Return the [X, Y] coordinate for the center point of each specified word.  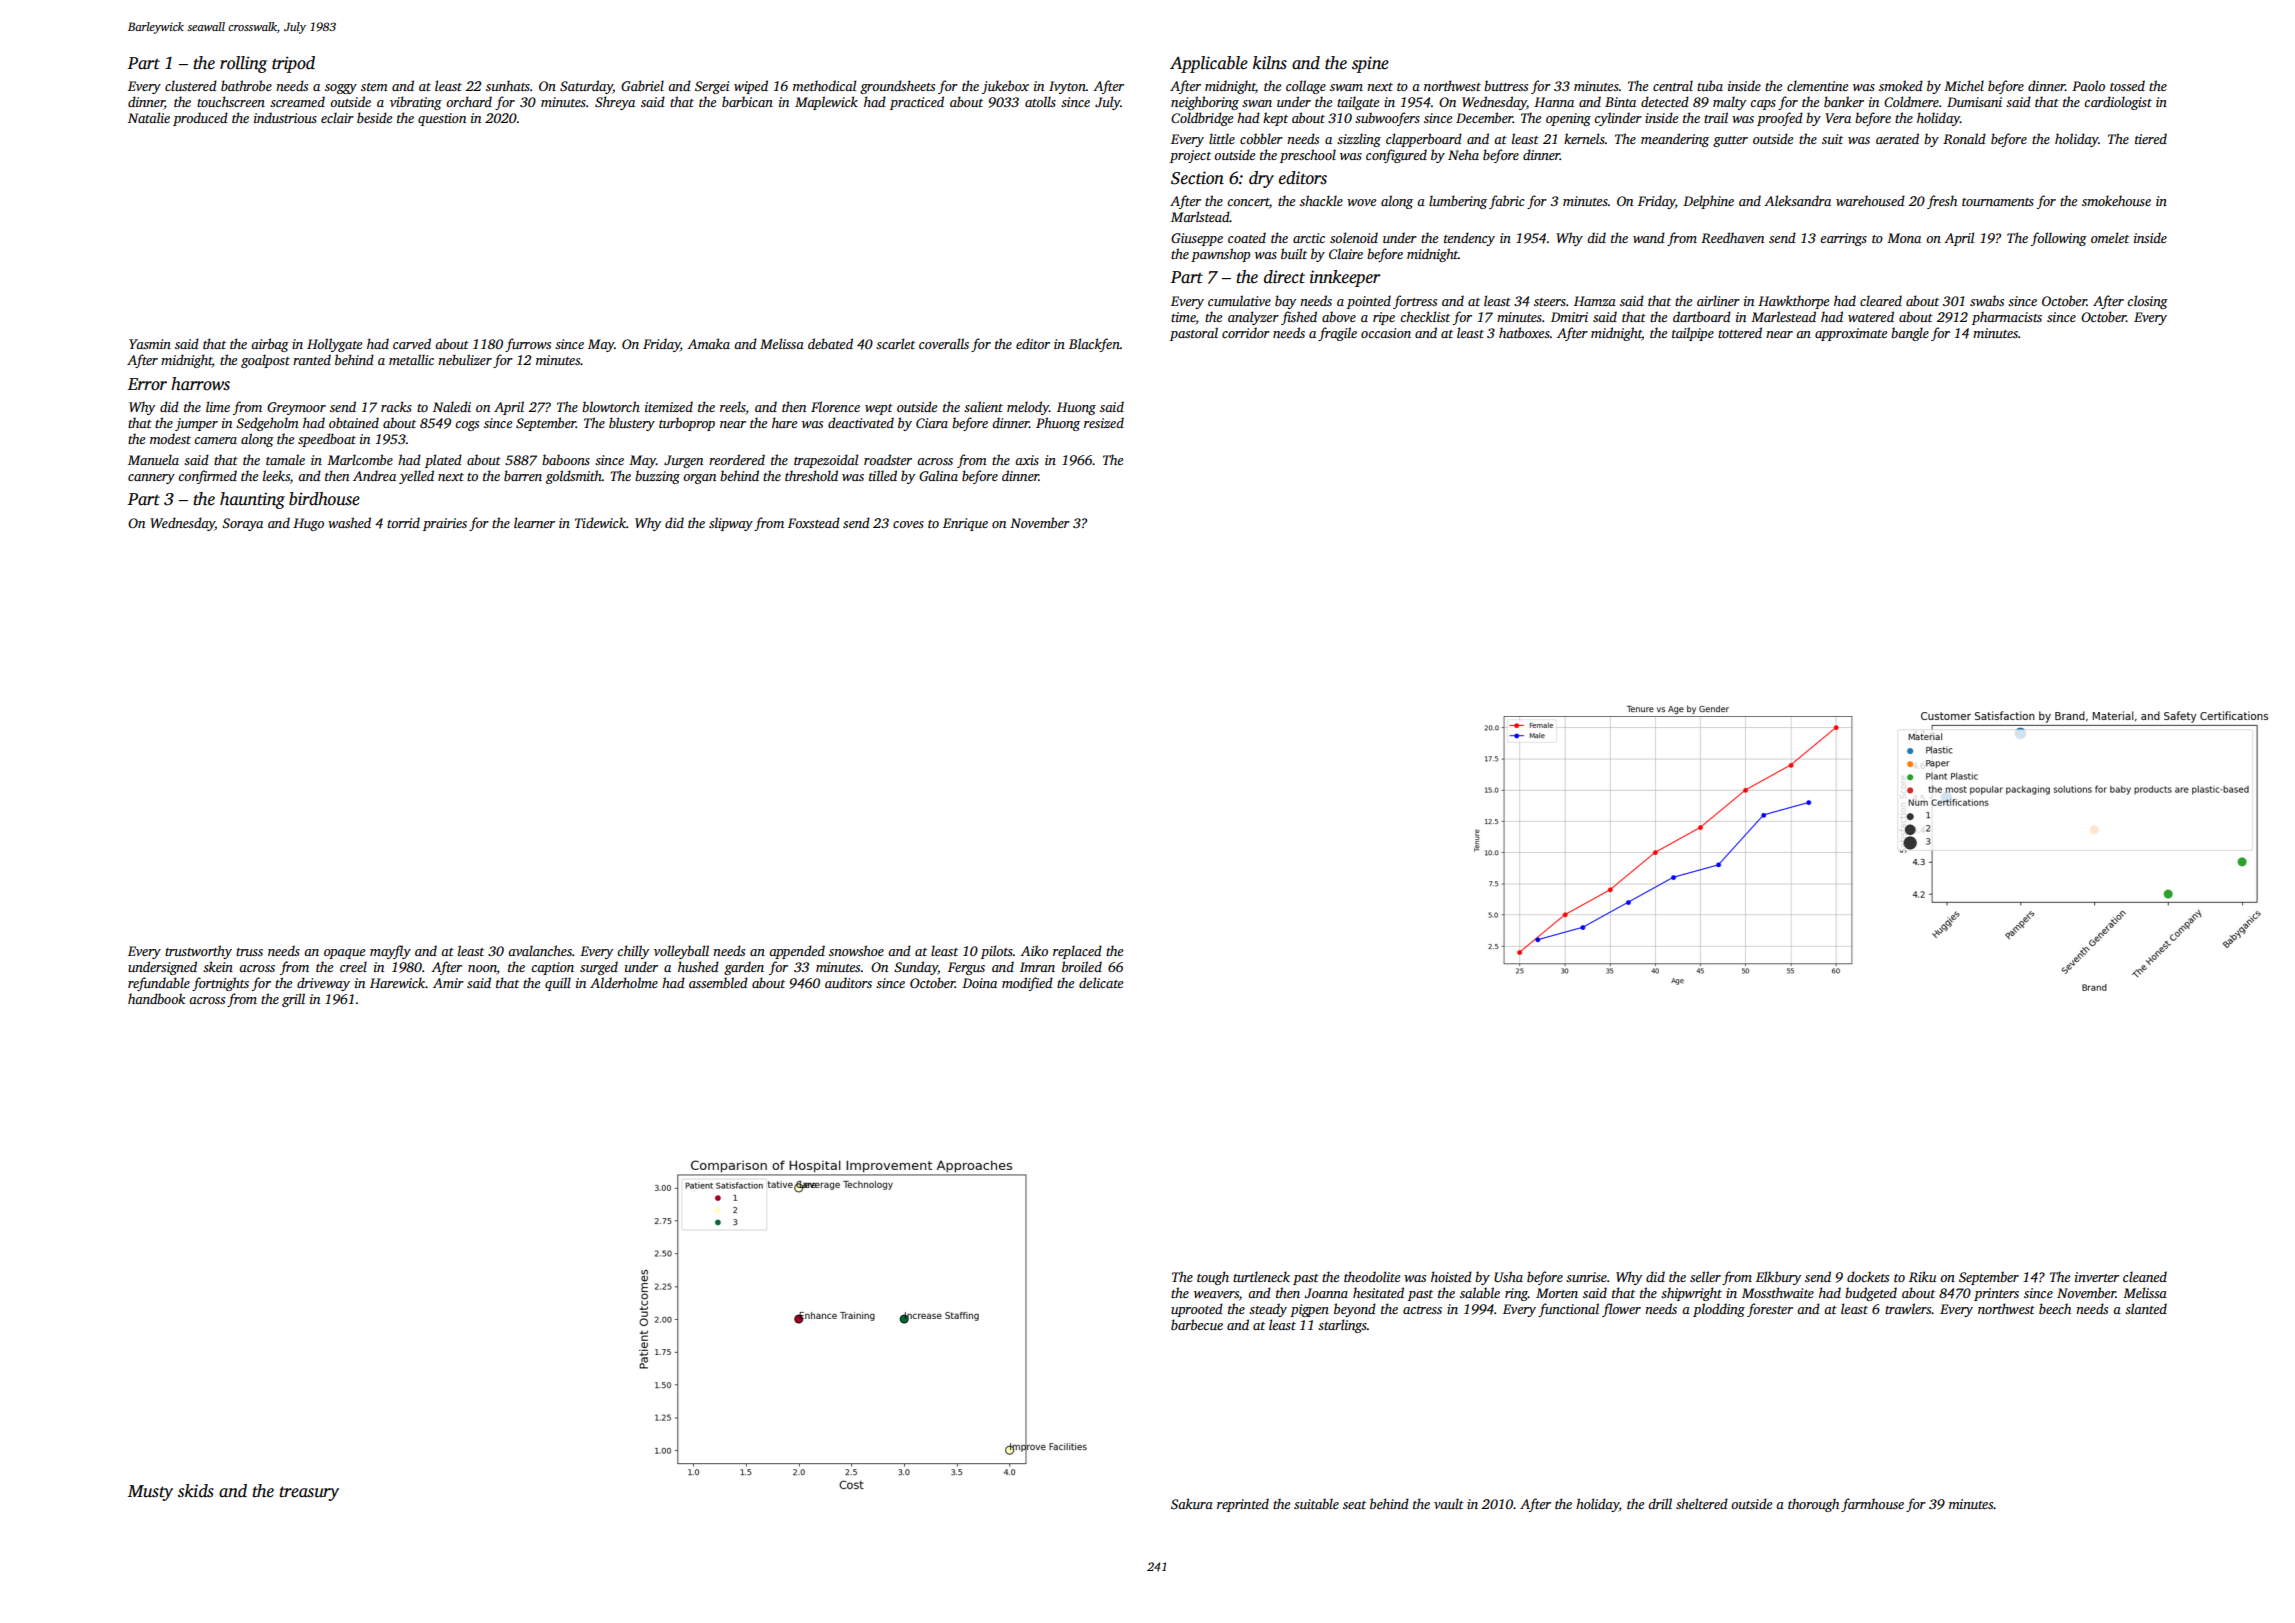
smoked [1901, 85]
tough [1213, 1278]
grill [293, 1000]
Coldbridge [1202, 119]
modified [1027, 984]
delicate [1101, 982]
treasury [309, 1493]
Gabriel [642, 85]
